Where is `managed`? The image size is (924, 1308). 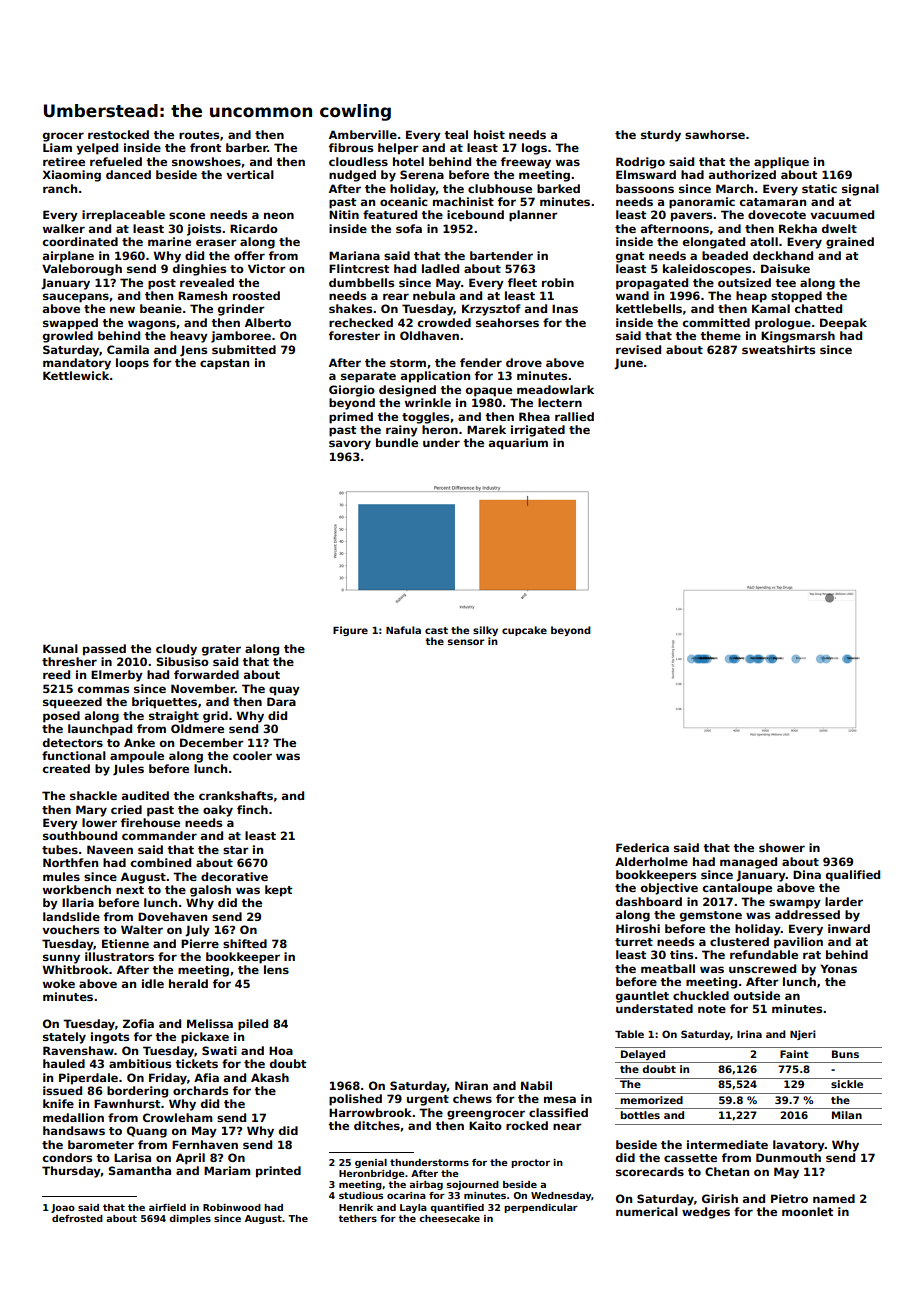
managed is located at coordinates (748, 863).
